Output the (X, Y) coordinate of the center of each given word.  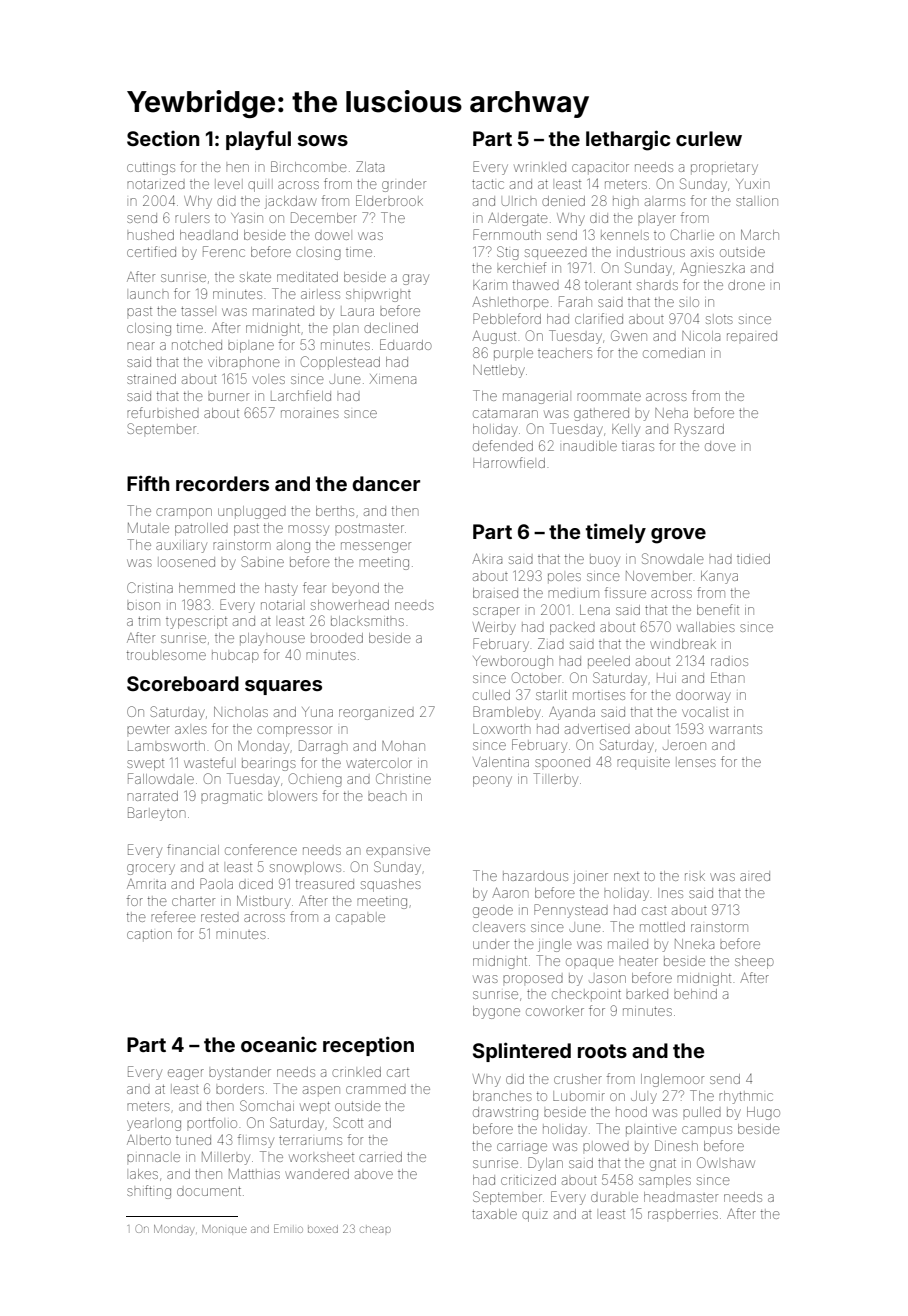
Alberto (149, 1140)
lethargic (628, 140)
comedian (674, 353)
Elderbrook (389, 200)
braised (495, 593)
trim (149, 621)
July (644, 1097)
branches (502, 1096)
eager (186, 1074)
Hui (666, 679)
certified (151, 251)
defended (503, 445)
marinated (283, 311)
